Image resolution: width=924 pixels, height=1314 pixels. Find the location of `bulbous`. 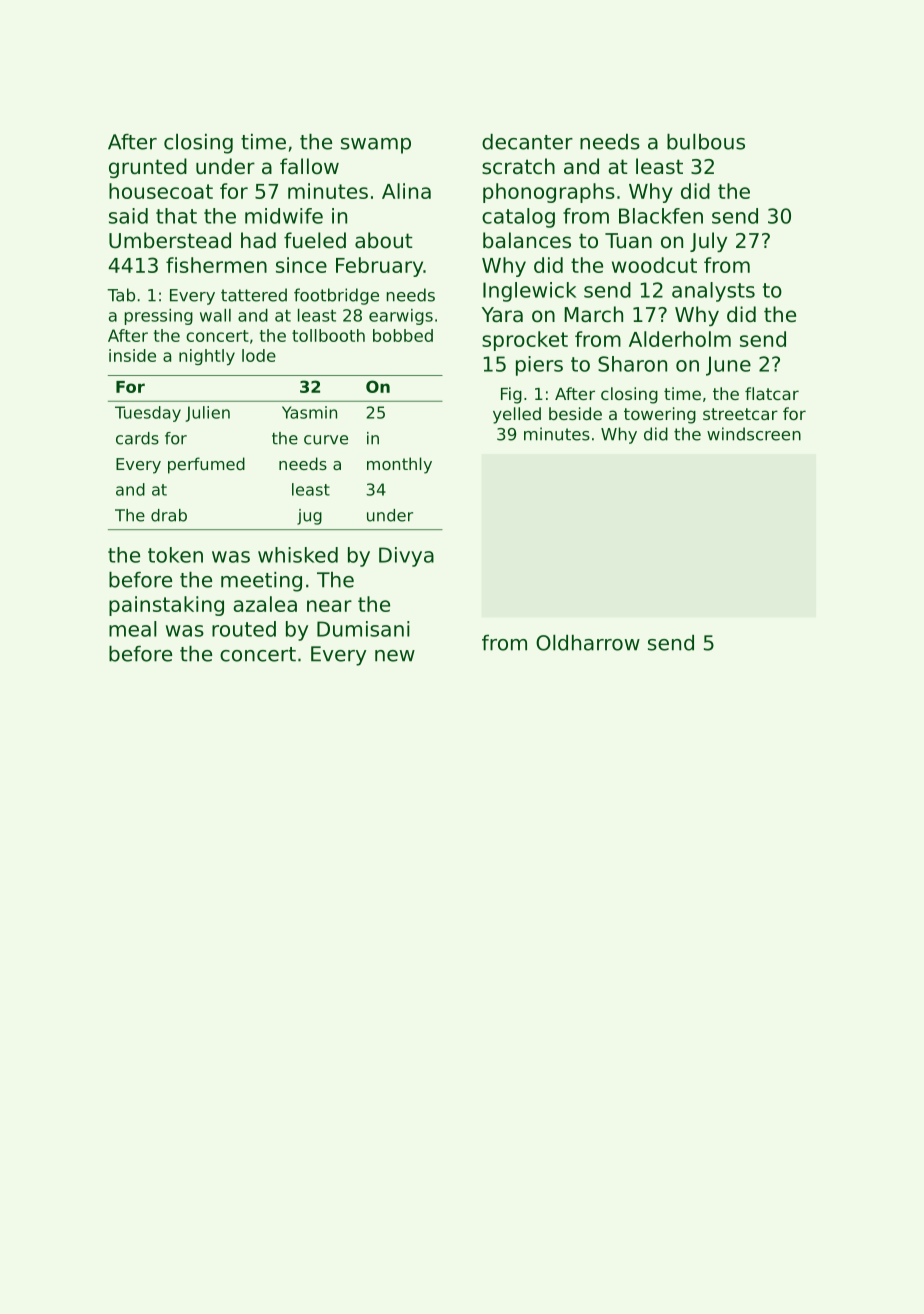

bulbous is located at coordinates (706, 142).
